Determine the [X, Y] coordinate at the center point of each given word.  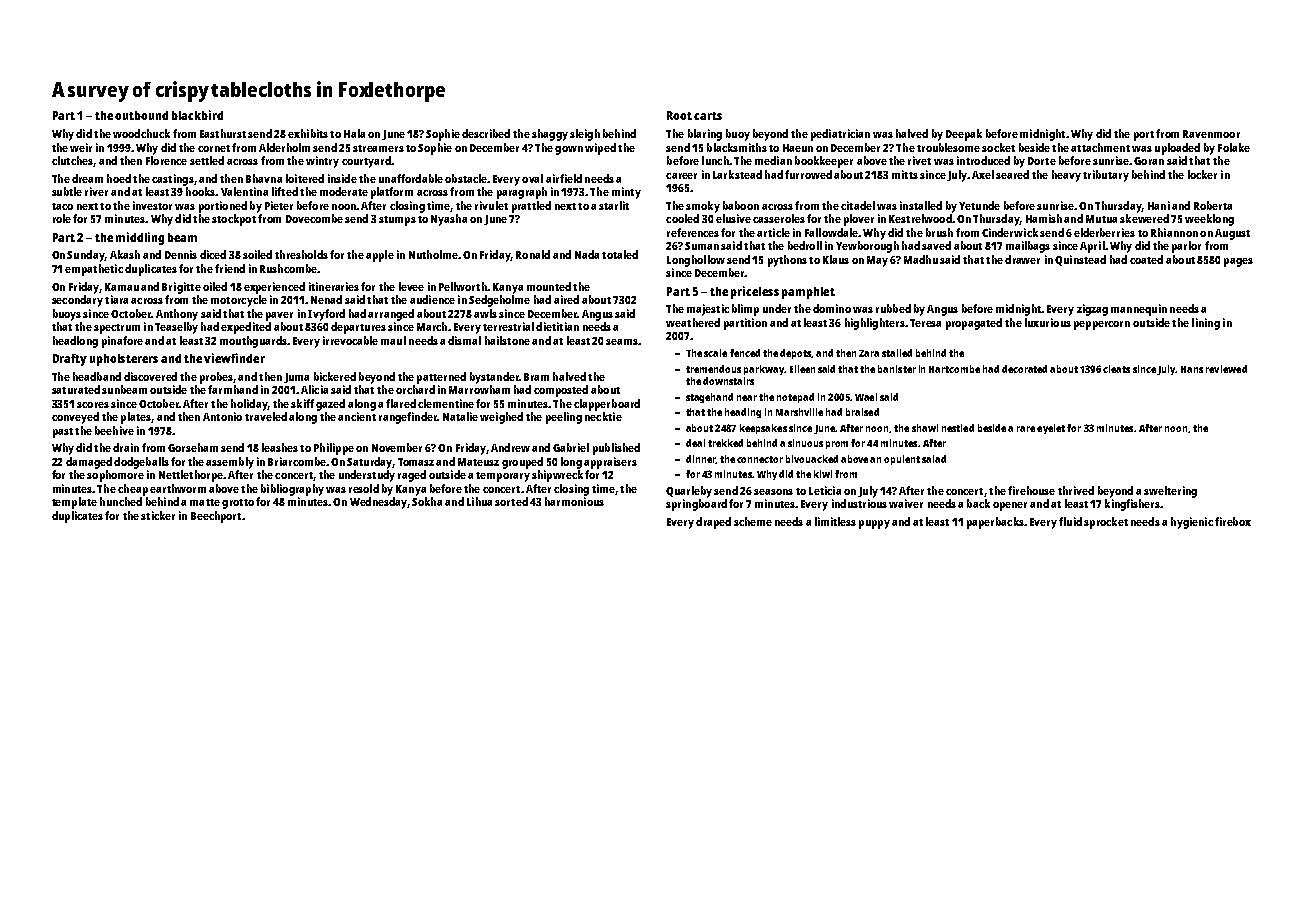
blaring [705, 135]
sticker [158, 515]
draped [713, 523]
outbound [141, 115]
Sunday [86, 256]
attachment [1100, 147]
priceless [755, 292]
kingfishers [1132, 505]
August [1232, 234]
